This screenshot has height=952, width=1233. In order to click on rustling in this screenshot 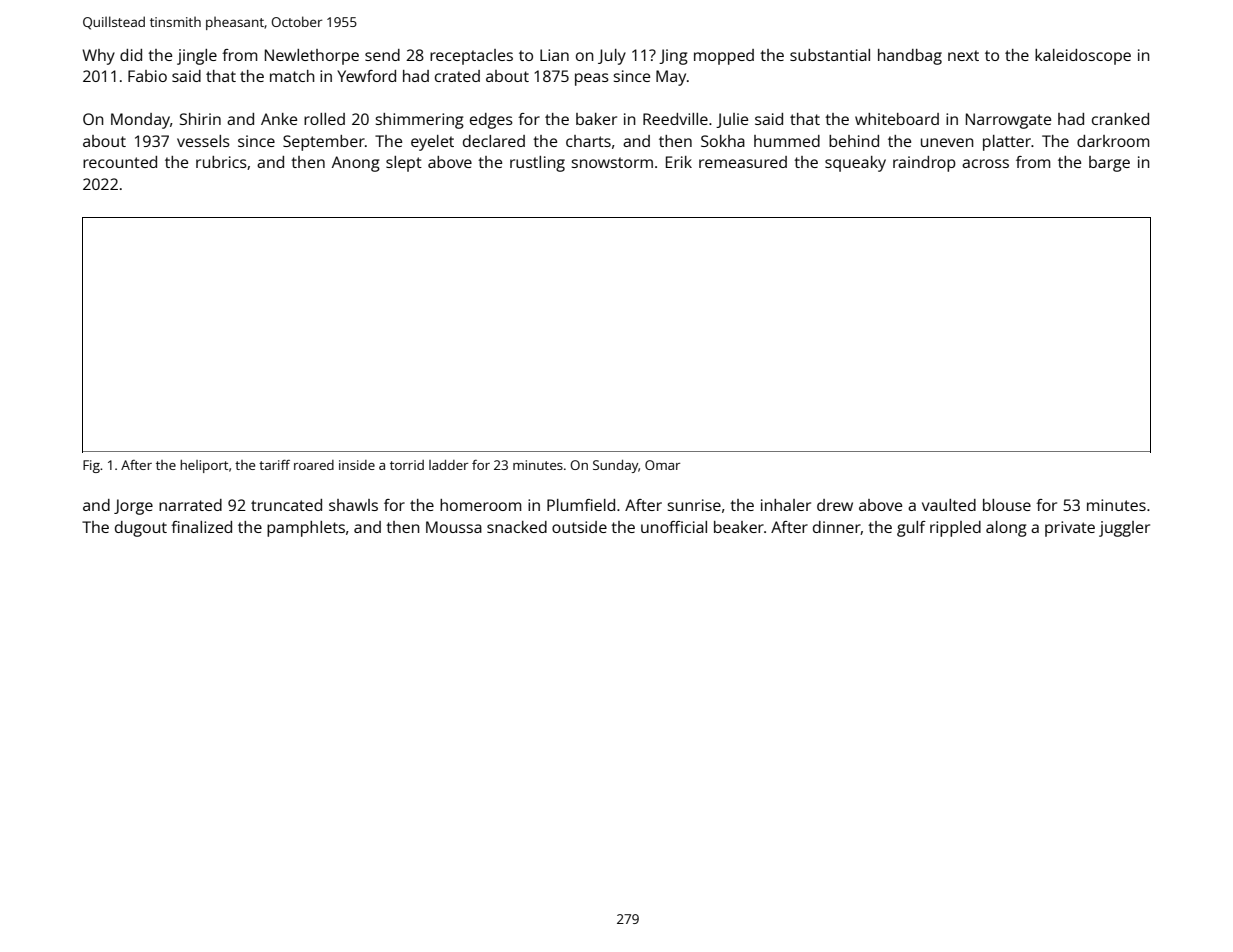, I will do `click(537, 164)`.
